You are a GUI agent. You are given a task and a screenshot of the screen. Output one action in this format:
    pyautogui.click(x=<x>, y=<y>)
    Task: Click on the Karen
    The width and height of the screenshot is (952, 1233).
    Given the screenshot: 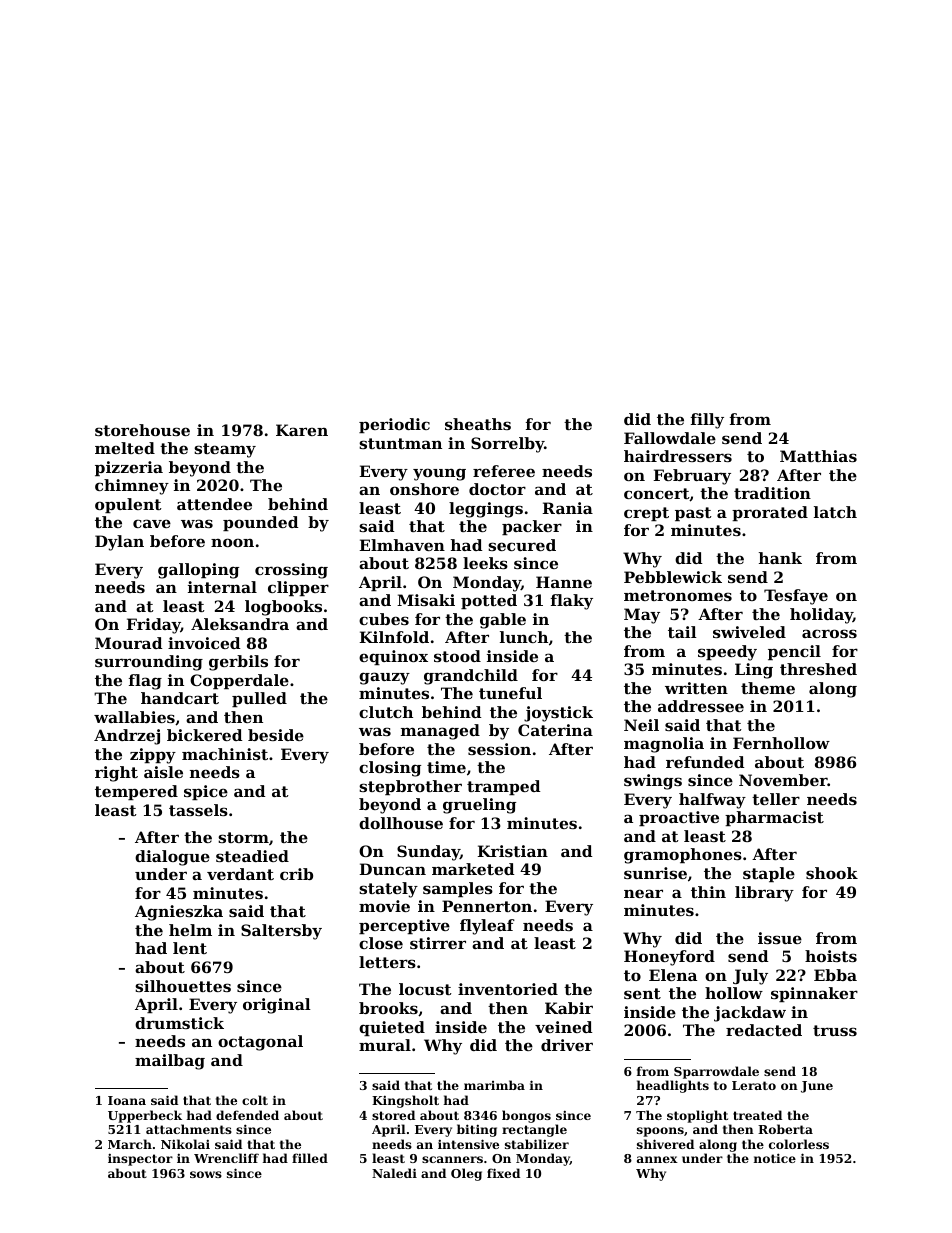 What is the action you would take?
    pyautogui.click(x=302, y=430)
